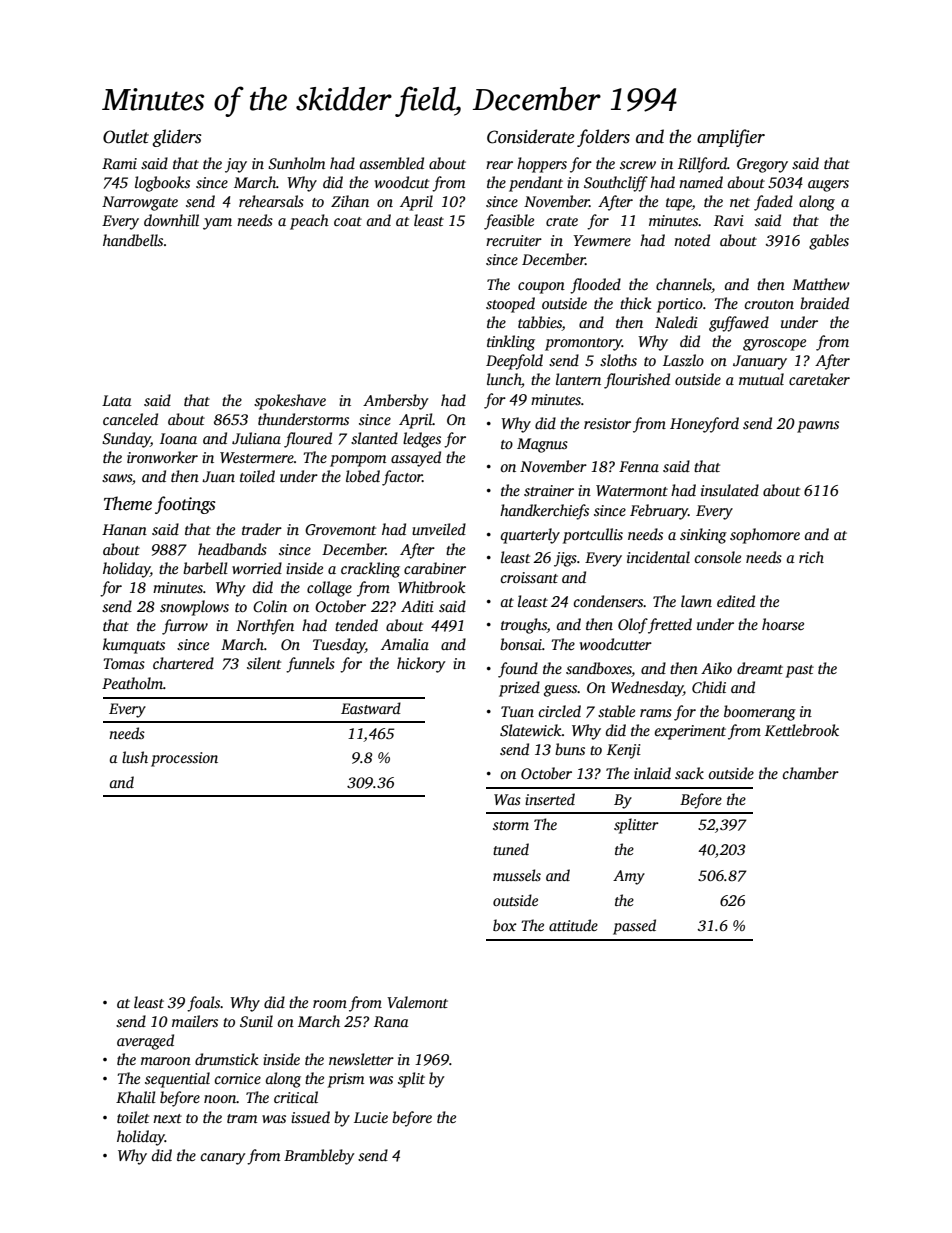 This image has width=952, height=1233. Describe the element at coordinates (126, 136) in the image. I see `Outlet` at that location.
